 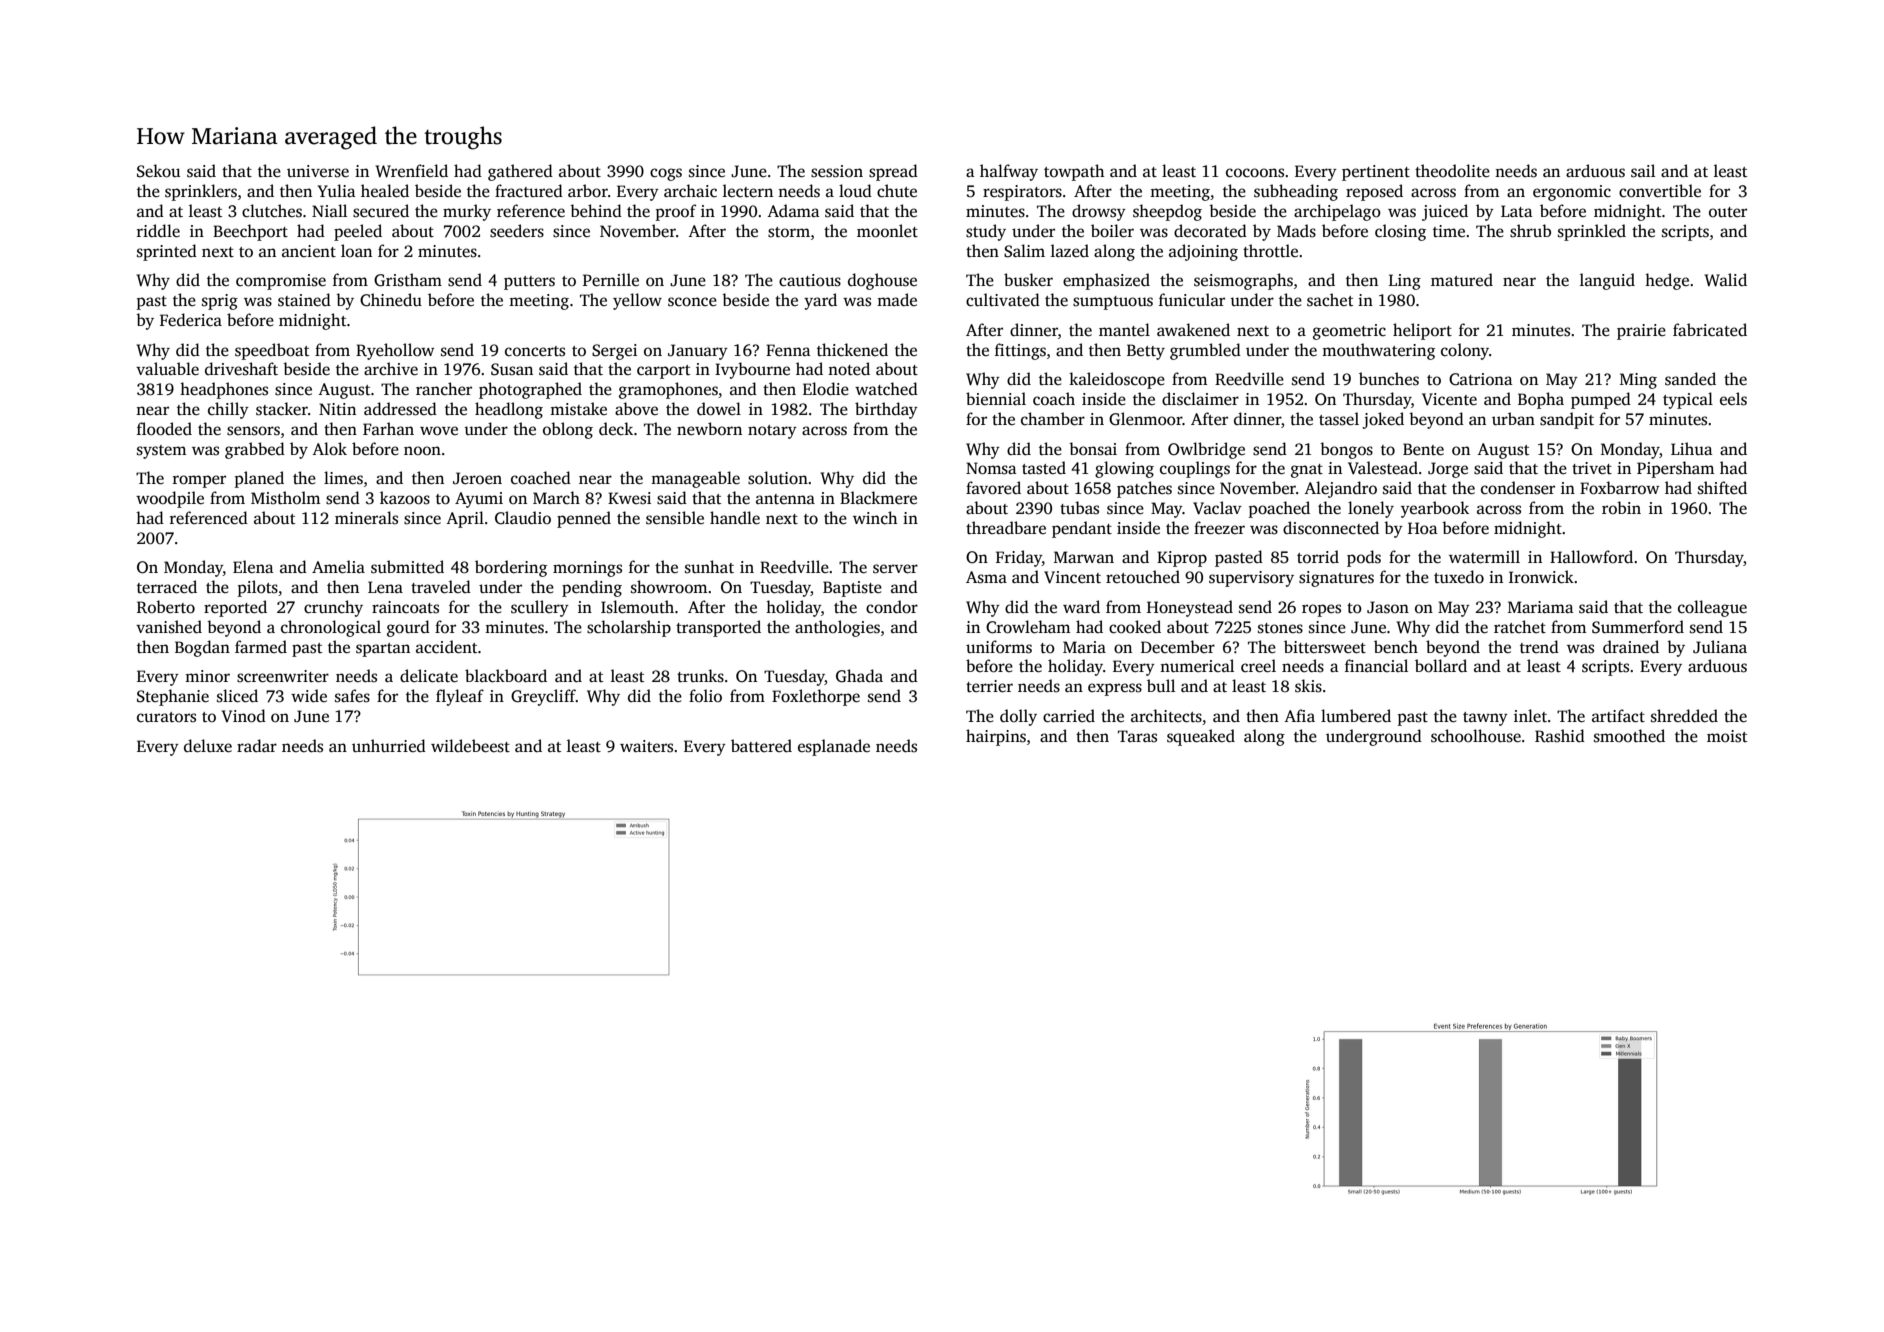 I want to click on Bente, so click(x=1423, y=449).
